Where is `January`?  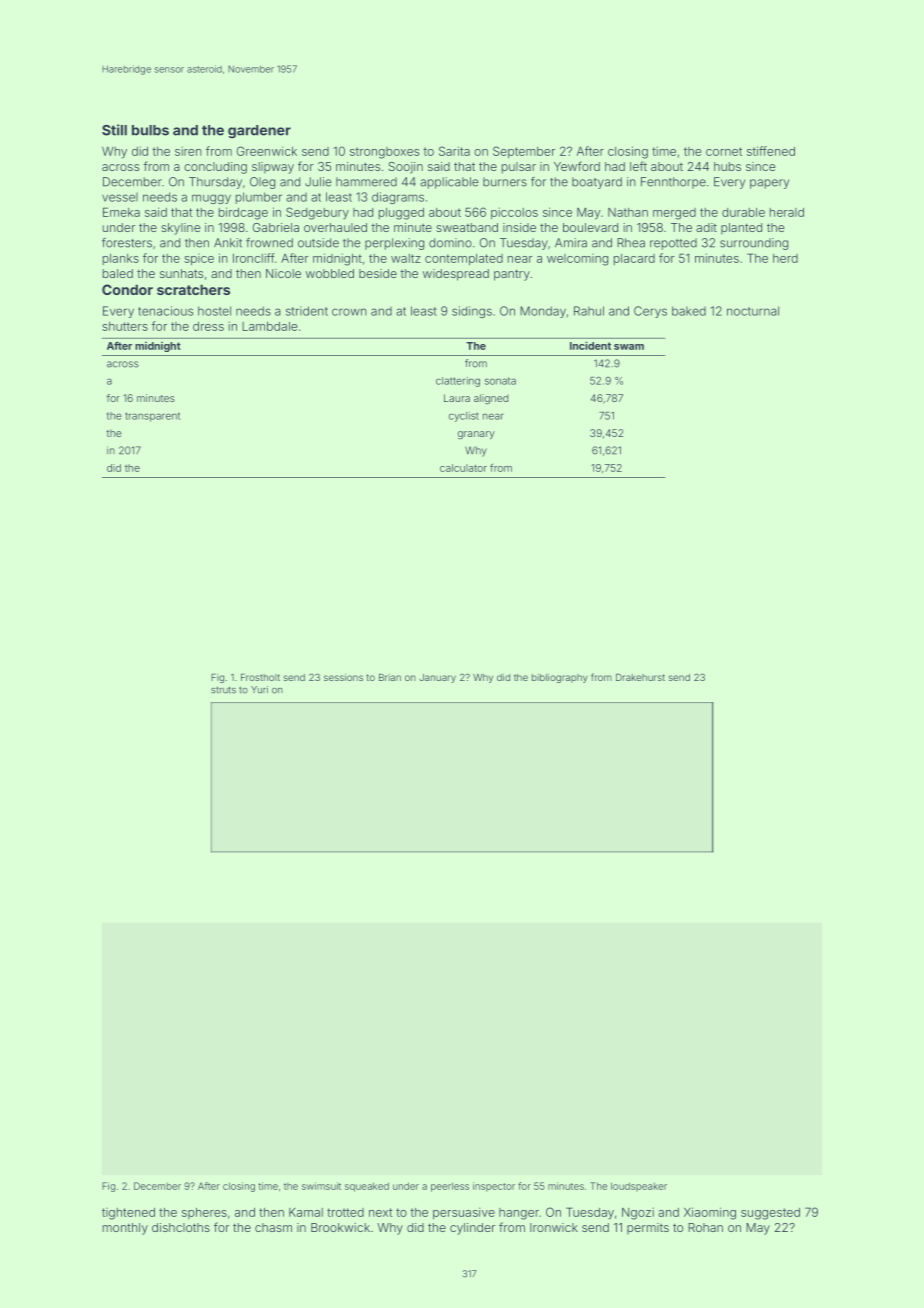
January is located at coordinates (437, 678).
